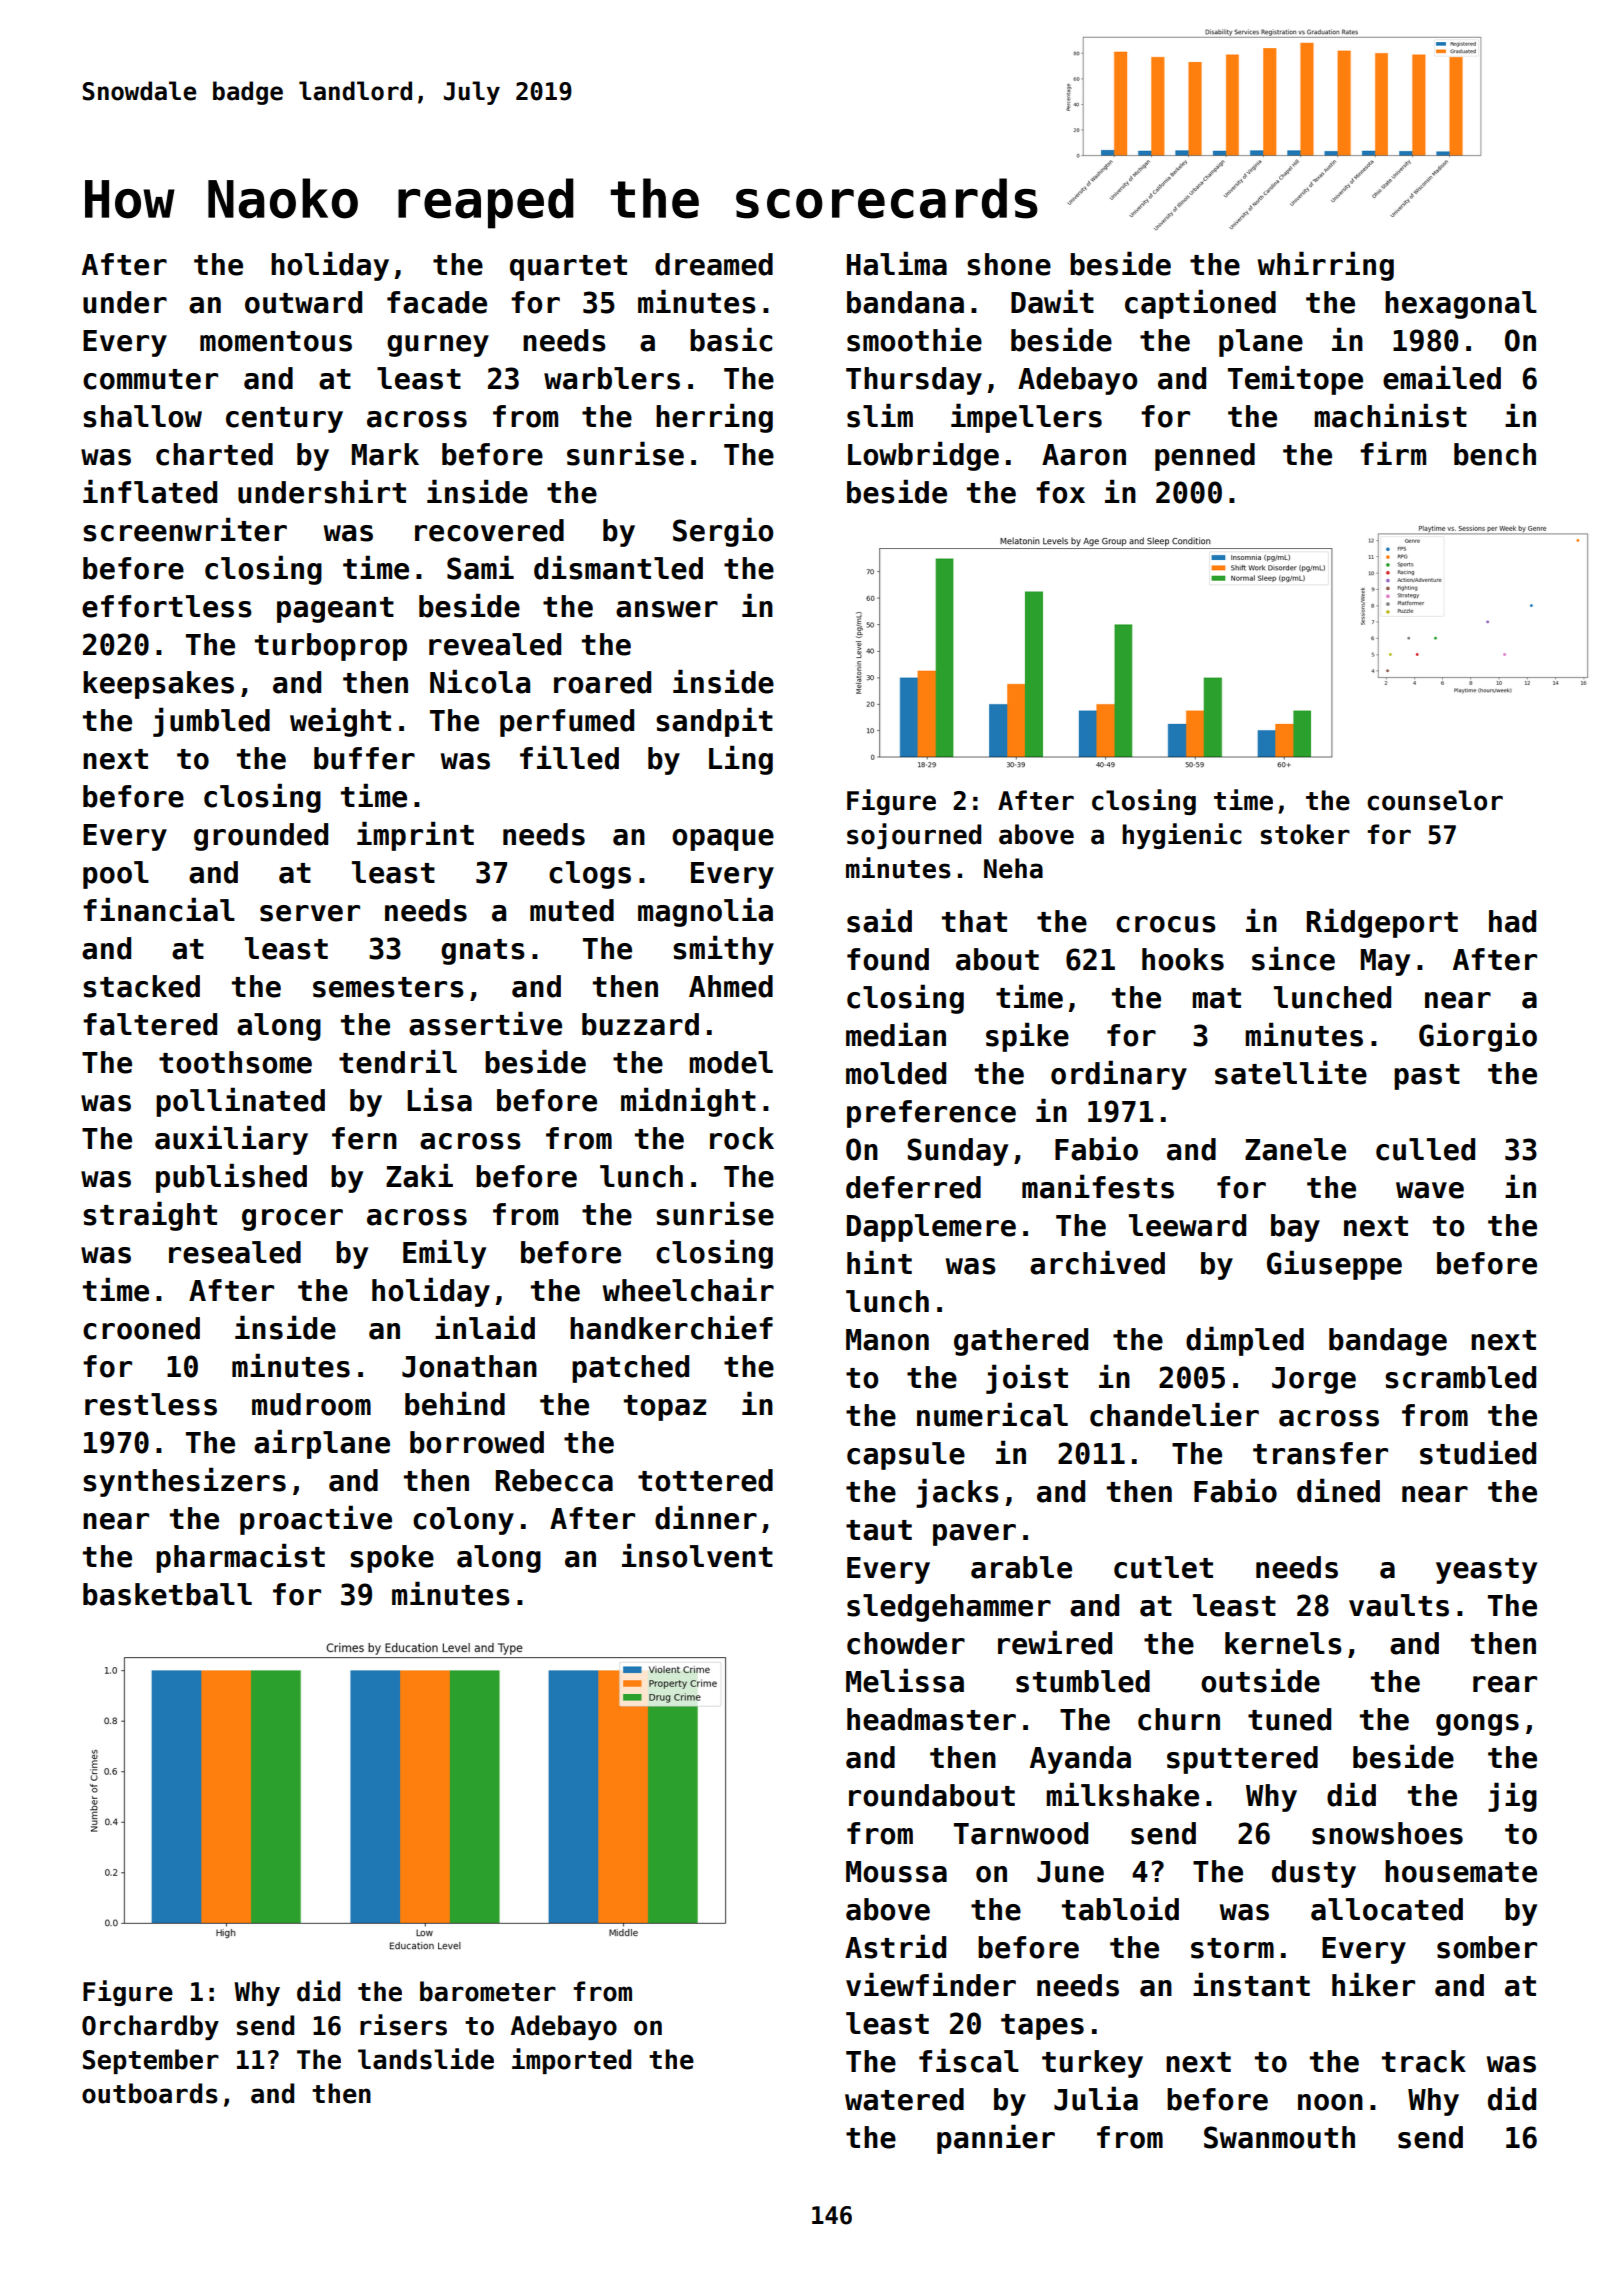 The width and height of the image is (1620, 2292). Describe the element at coordinates (714, 264) in the image. I see `dreamed` at that location.
